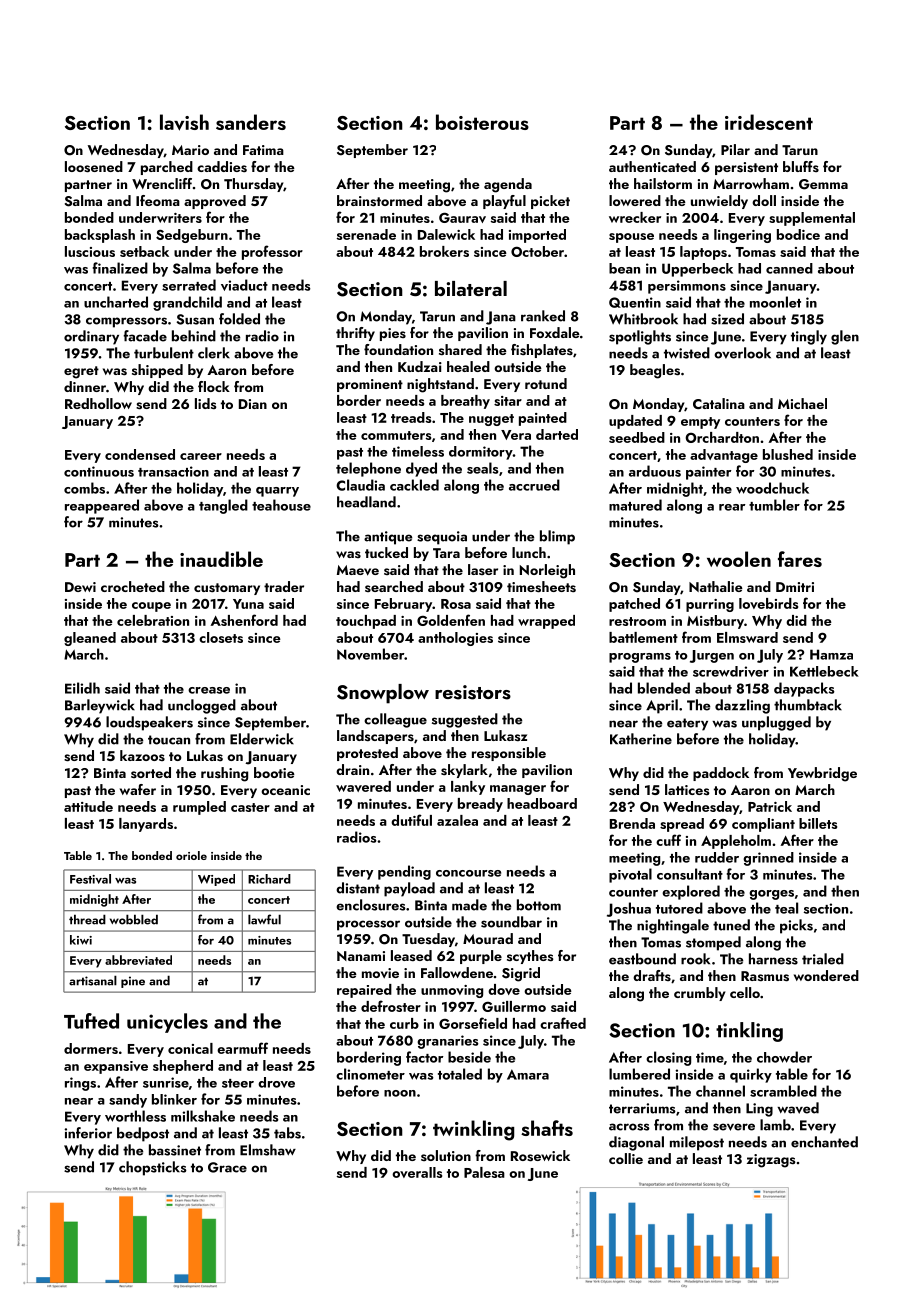 The height and width of the page is (1308, 924). I want to click on shipped, so click(157, 371).
